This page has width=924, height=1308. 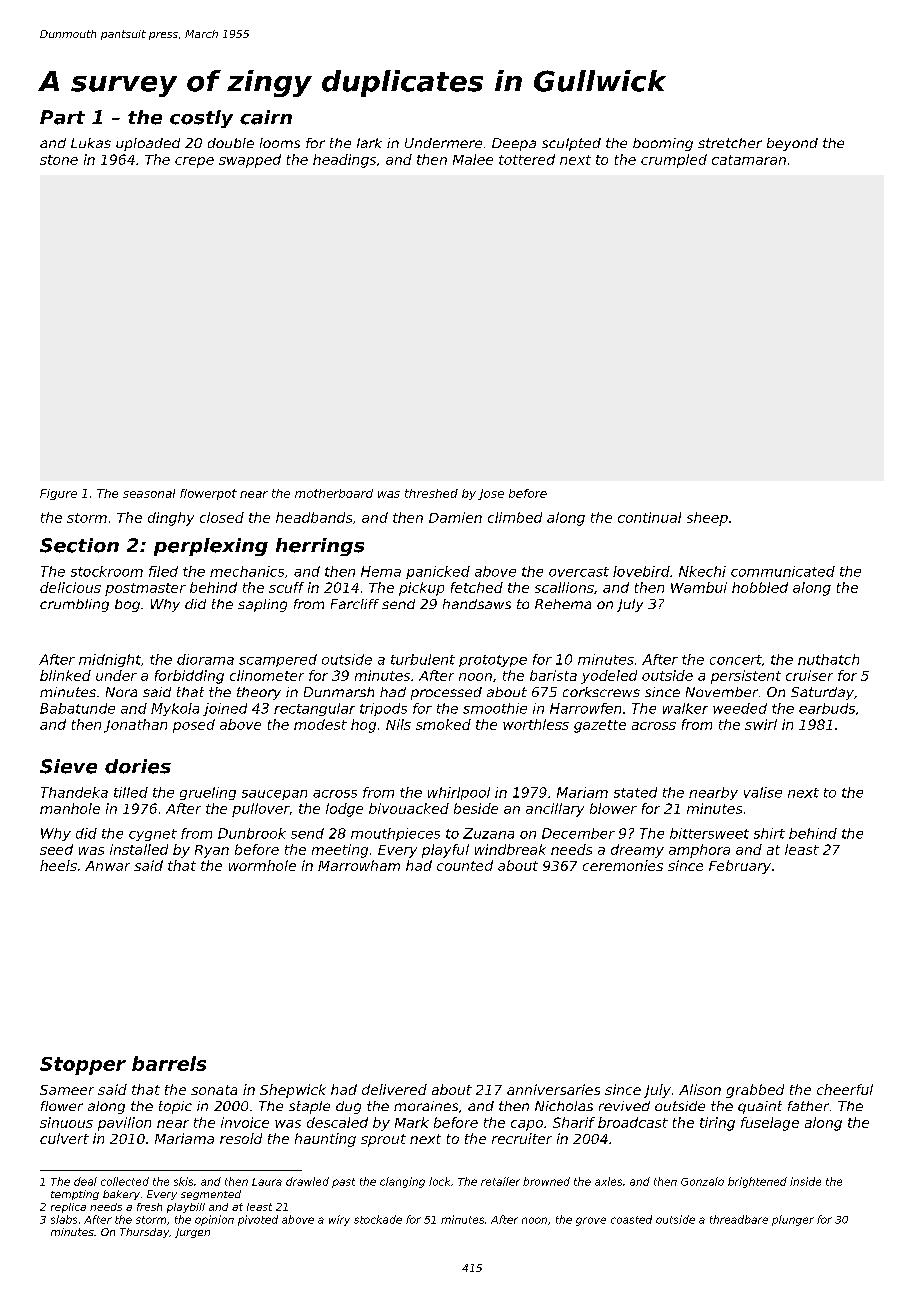 What do you see at coordinates (201, 119) in the page?
I see `costly` at bounding box center [201, 119].
